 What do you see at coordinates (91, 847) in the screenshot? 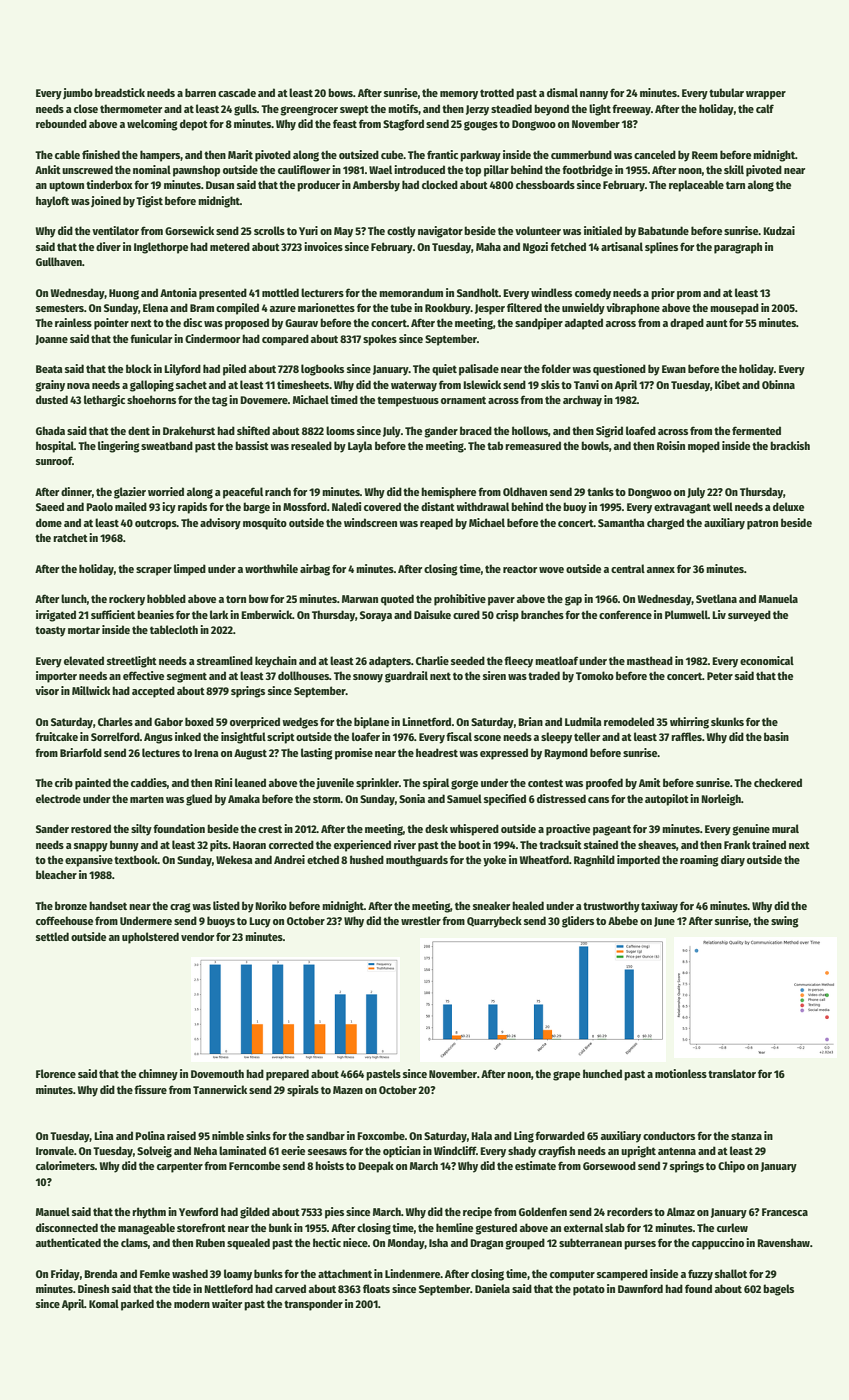
I see `snappy` at bounding box center [91, 847].
